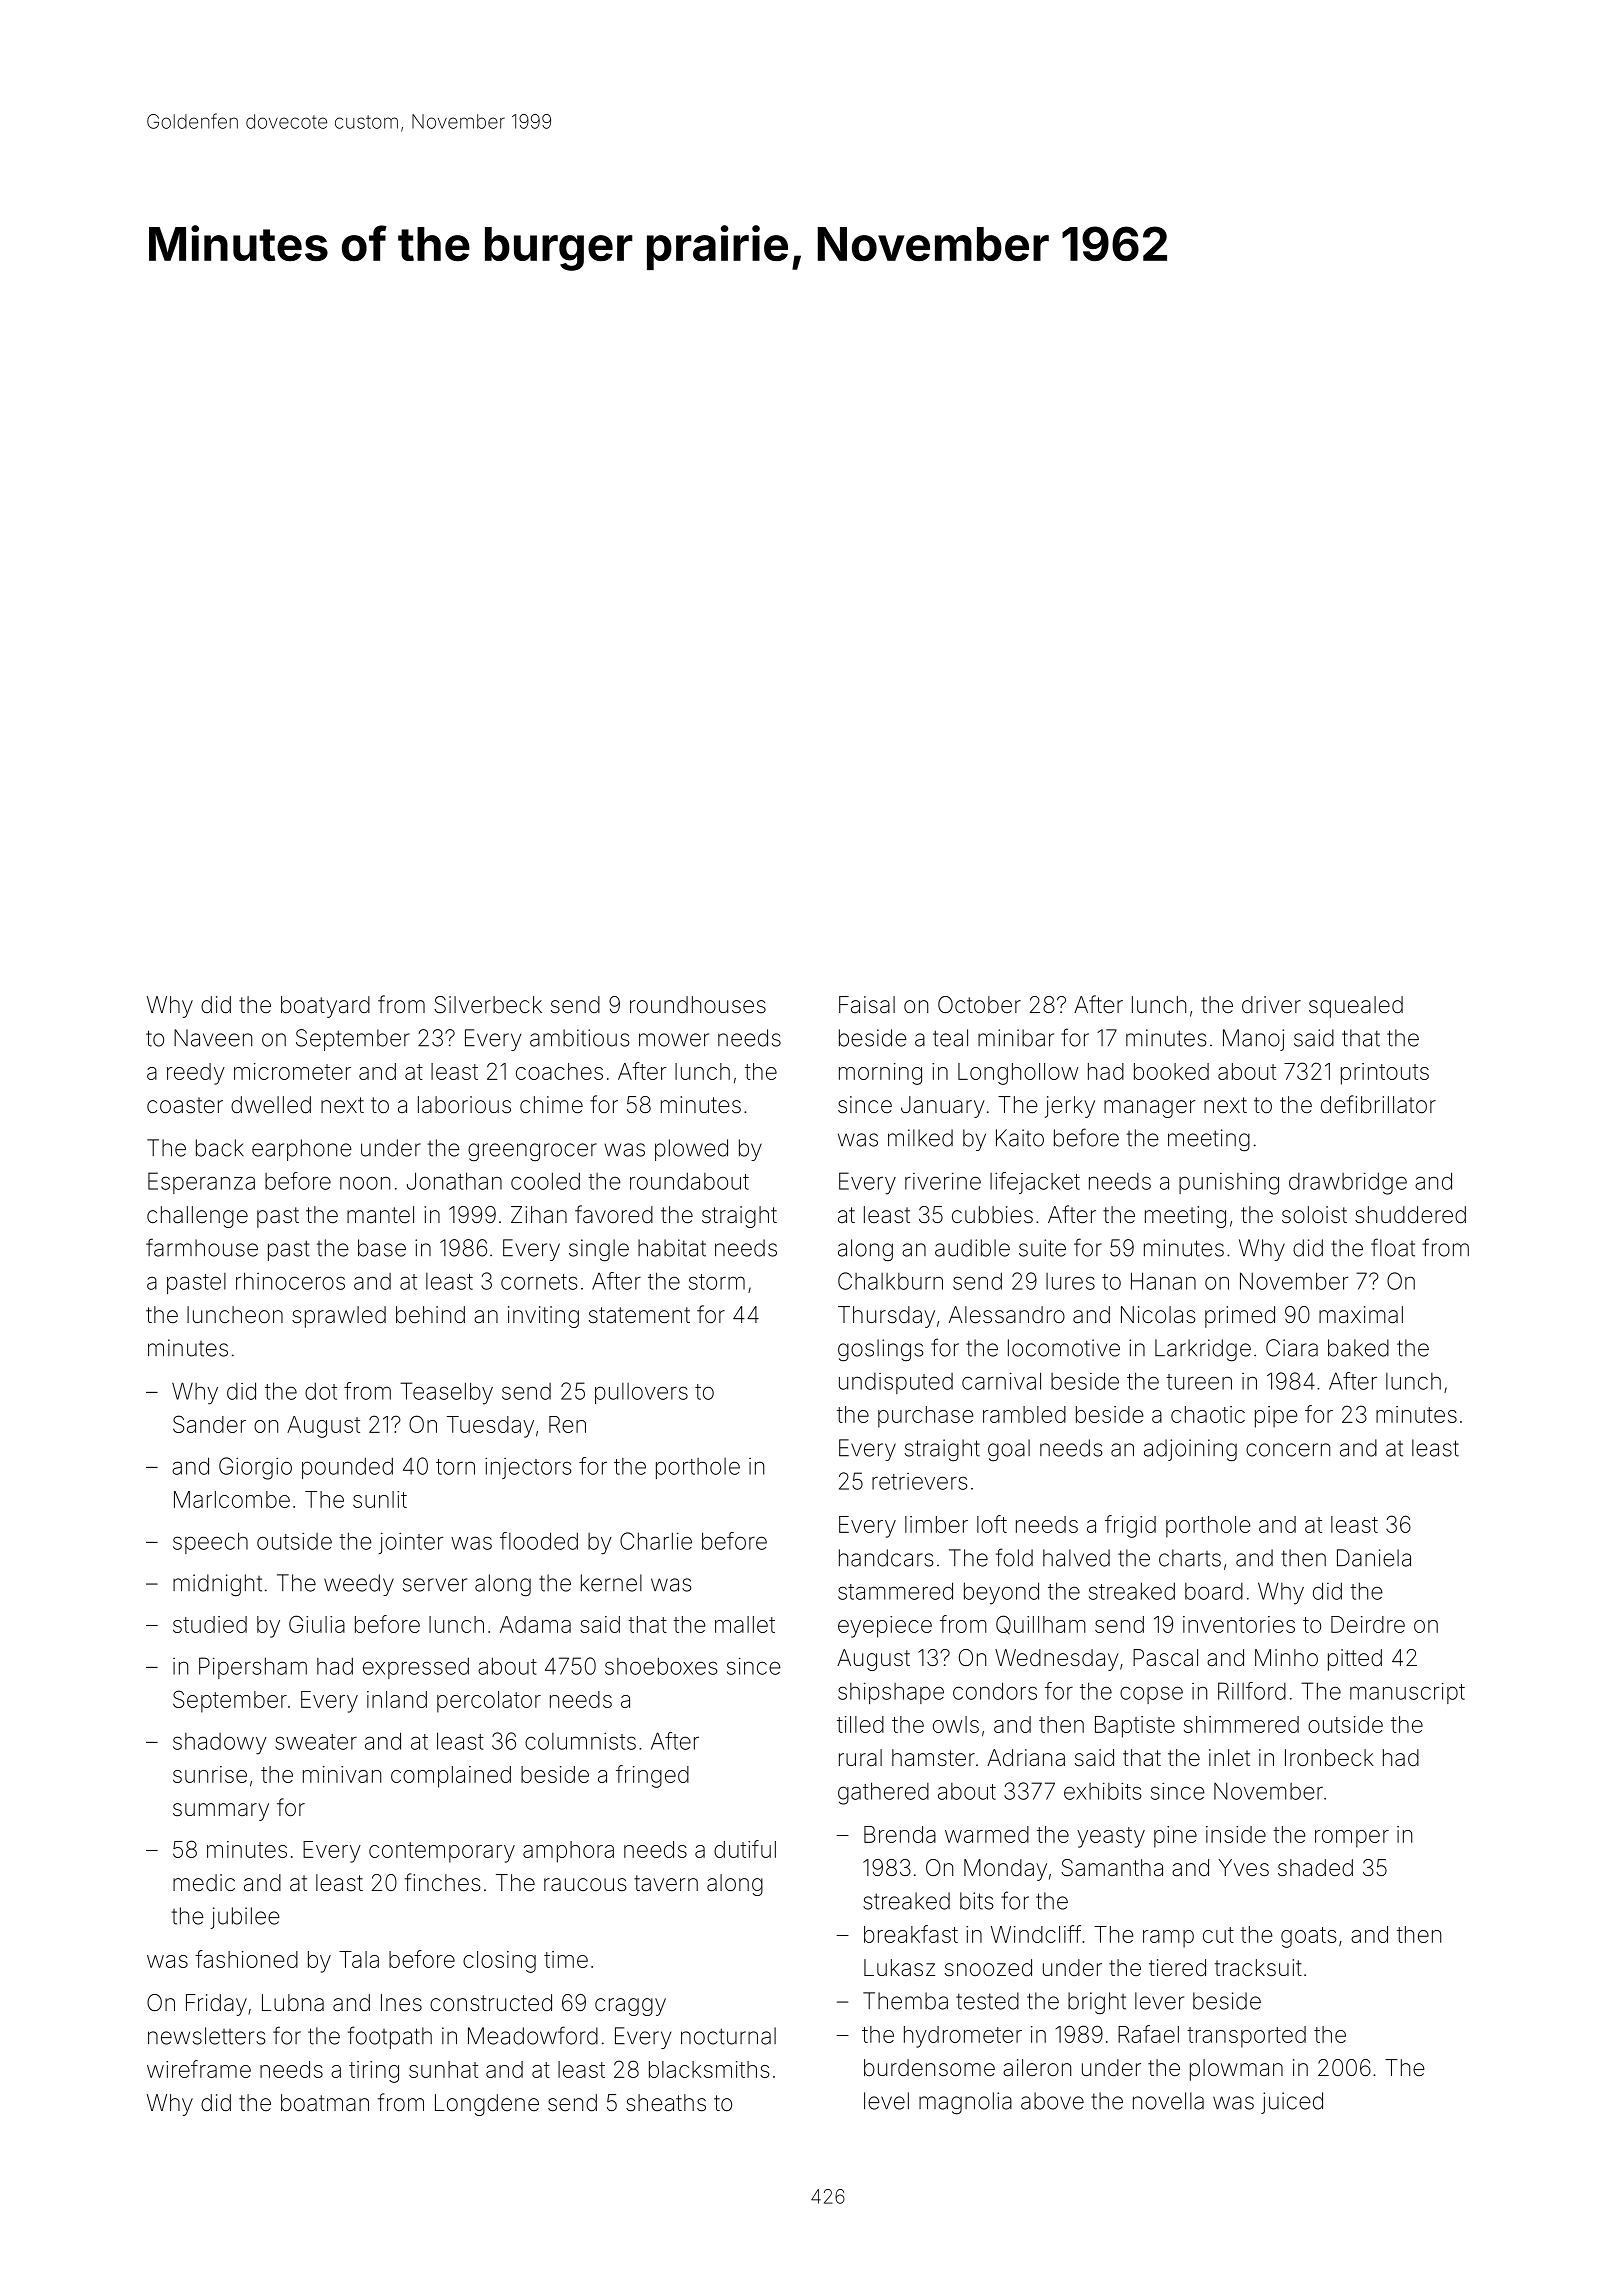  Describe the element at coordinates (745, 1849) in the document. I see `dutiful` at that location.
